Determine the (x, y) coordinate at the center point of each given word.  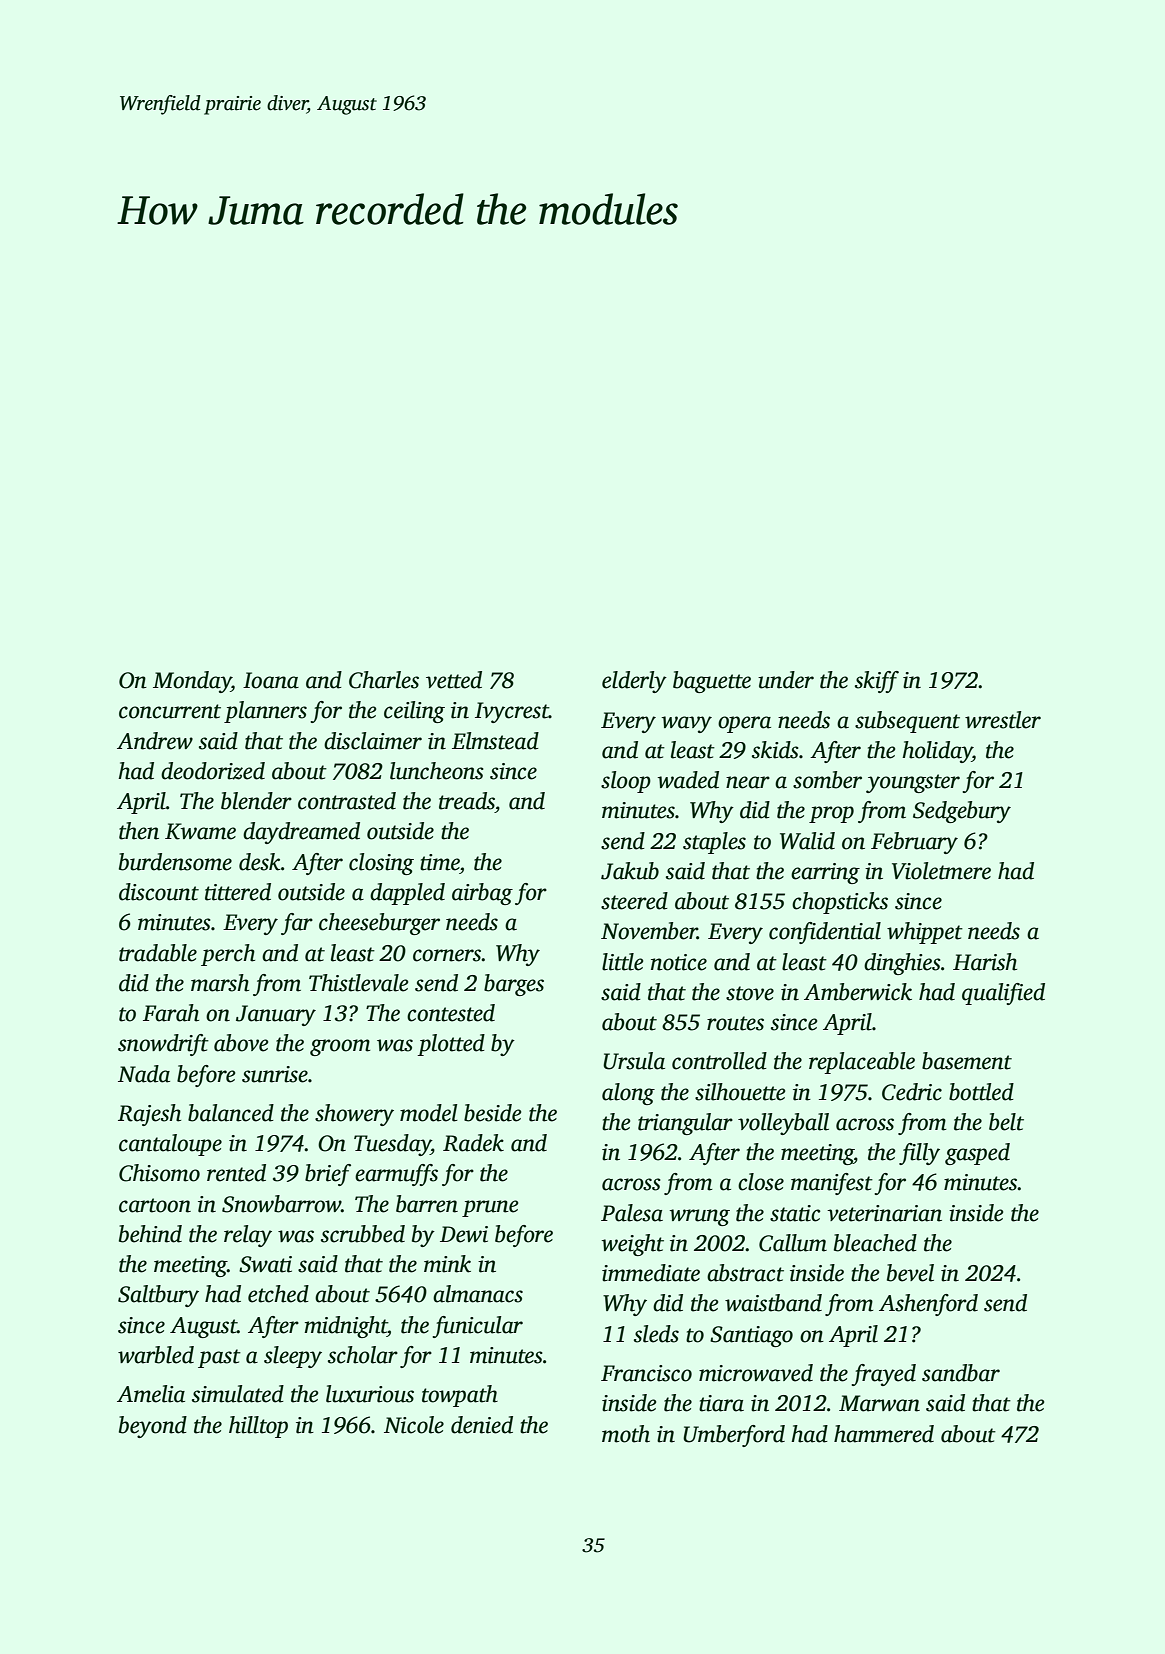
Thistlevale (358, 983)
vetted (454, 680)
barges (514, 985)
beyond (153, 1427)
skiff (877, 682)
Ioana (271, 680)
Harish (985, 962)
